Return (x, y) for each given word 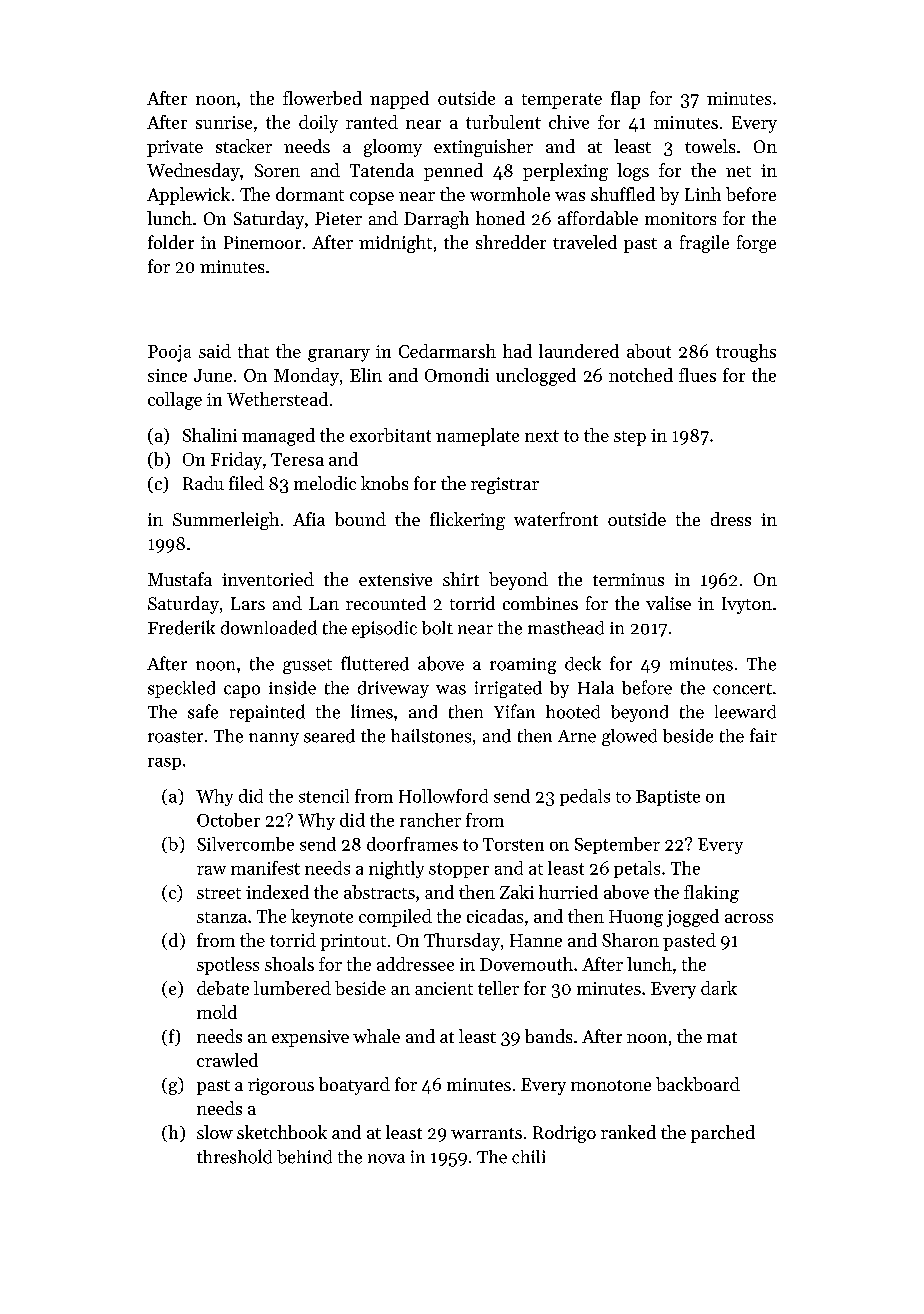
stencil (324, 796)
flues (697, 375)
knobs (384, 483)
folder (171, 242)
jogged (693, 918)
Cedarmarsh (447, 351)
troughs (746, 353)
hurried (568, 892)
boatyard (354, 1086)
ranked (628, 1132)
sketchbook (282, 1132)
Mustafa (180, 579)
